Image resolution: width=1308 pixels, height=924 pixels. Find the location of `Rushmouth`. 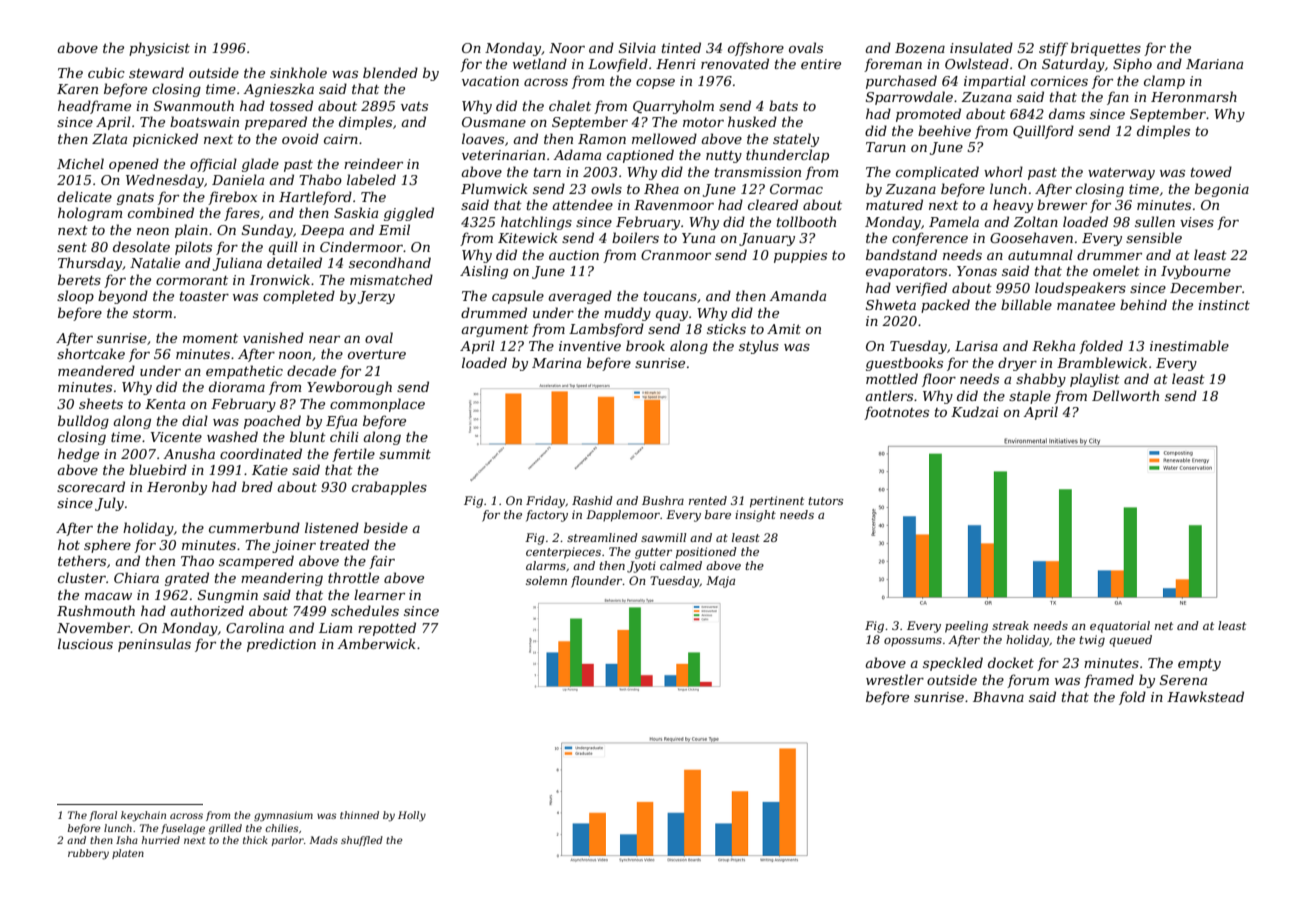

Rushmouth is located at coordinates (96, 610).
